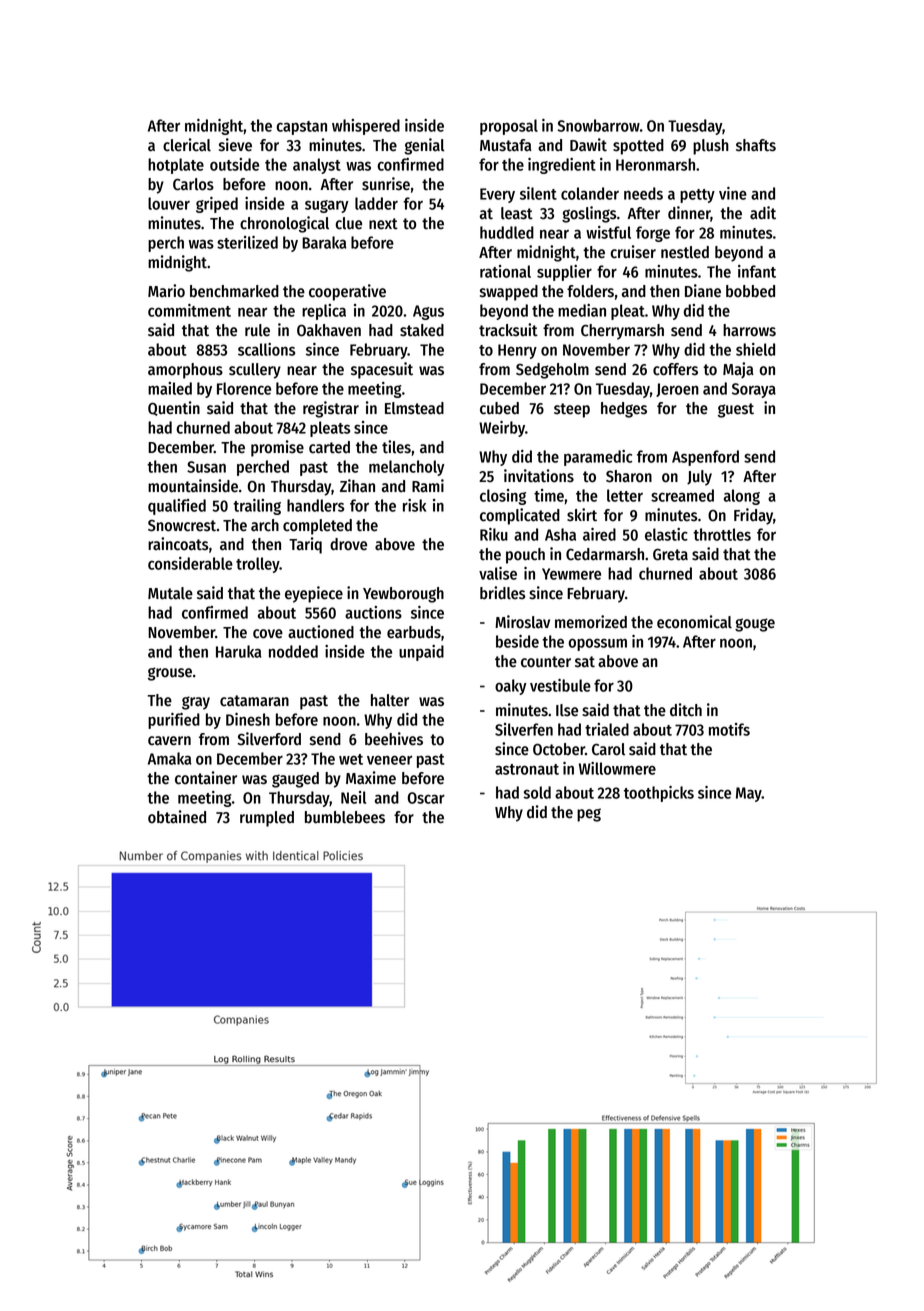  I want to click on Heronmarsh, so click(655, 164).
